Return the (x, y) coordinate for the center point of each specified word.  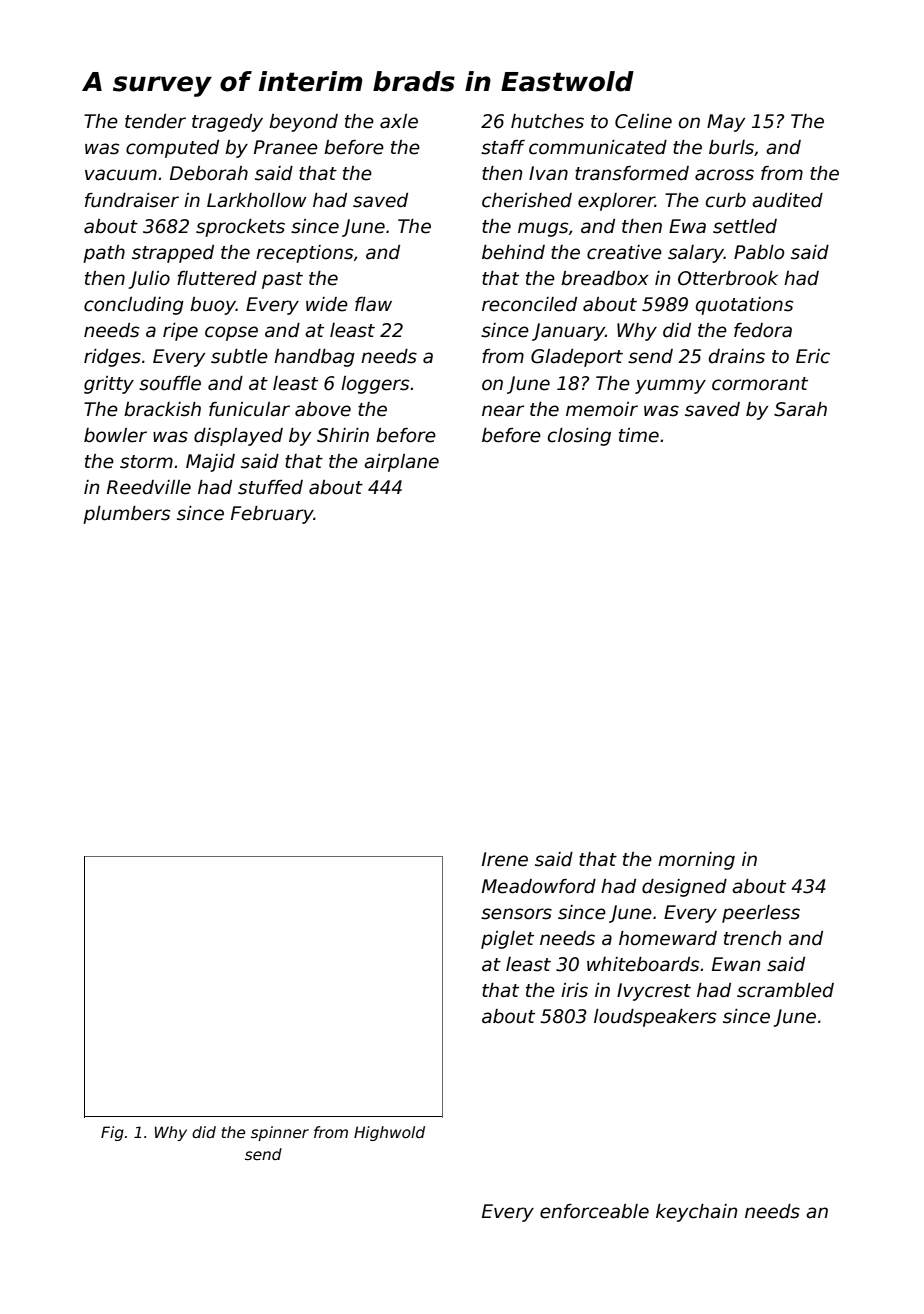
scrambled (785, 990)
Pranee (286, 147)
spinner (280, 1133)
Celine (643, 121)
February (272, 515)
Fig (112, 1133)
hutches (547, 121)
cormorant (760, 384)
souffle (170, 383)
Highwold (389, 1133)
